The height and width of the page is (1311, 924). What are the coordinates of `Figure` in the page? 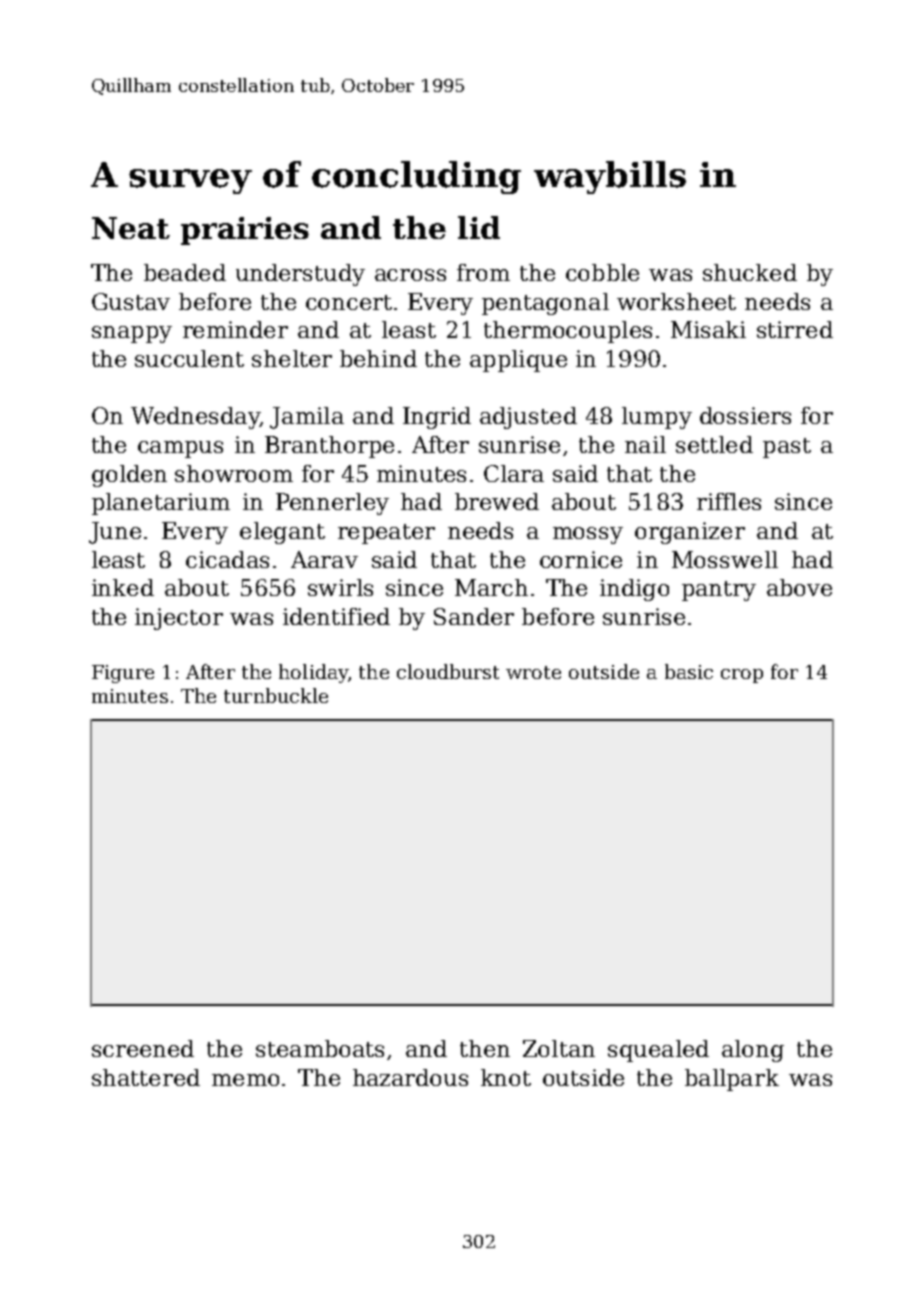 It's located at (123, 674).
